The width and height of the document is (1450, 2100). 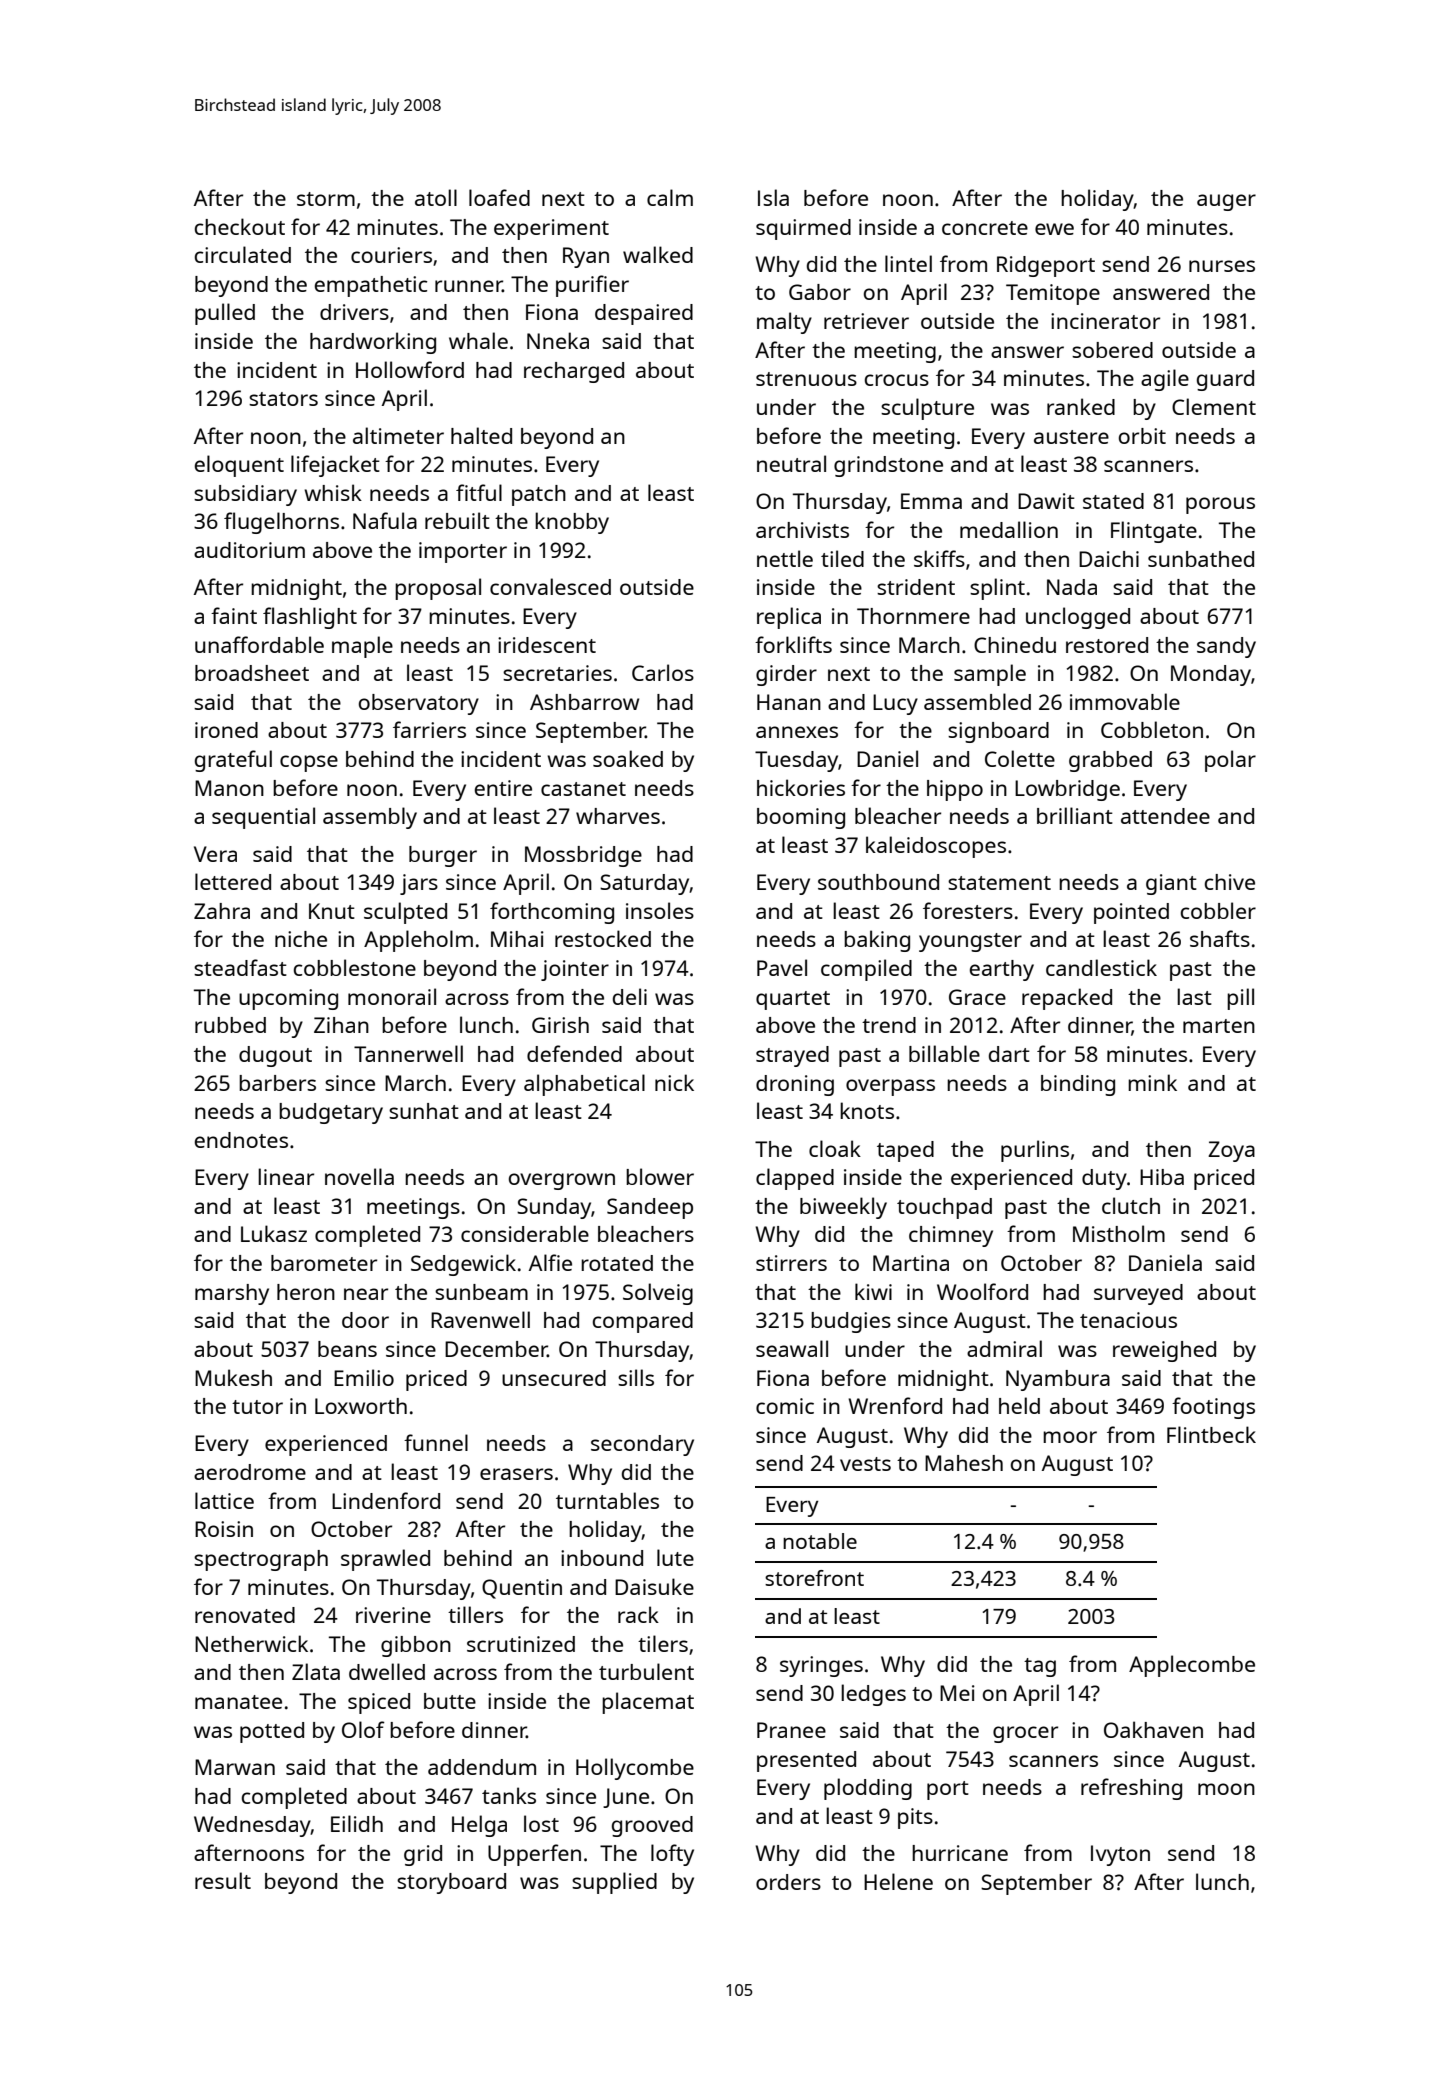 What do you see at coordinates (357, 1823) in the document?
I see `Eilidh` at bounding box center [357, 1823].
